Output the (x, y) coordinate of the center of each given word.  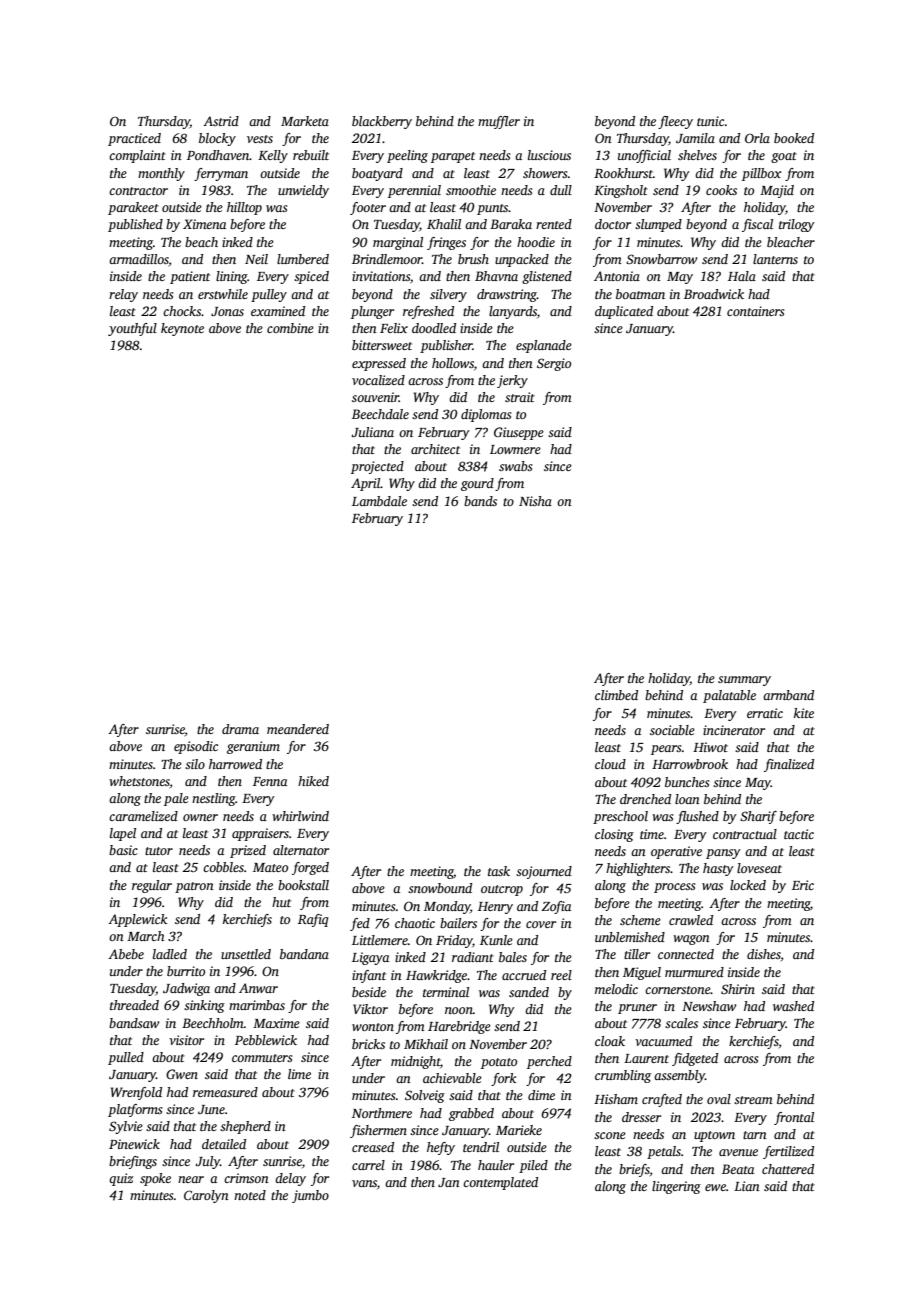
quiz (121, 1179)
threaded (134, 1005)
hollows (453, 363)
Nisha (535, 501)
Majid (777, 191)
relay (123, 295)
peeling (407, 156)
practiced (134, 139)
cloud (610, 764)
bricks (368, 1044)
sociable (672, 730)
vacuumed (663, 1041)
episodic (196, 747)
